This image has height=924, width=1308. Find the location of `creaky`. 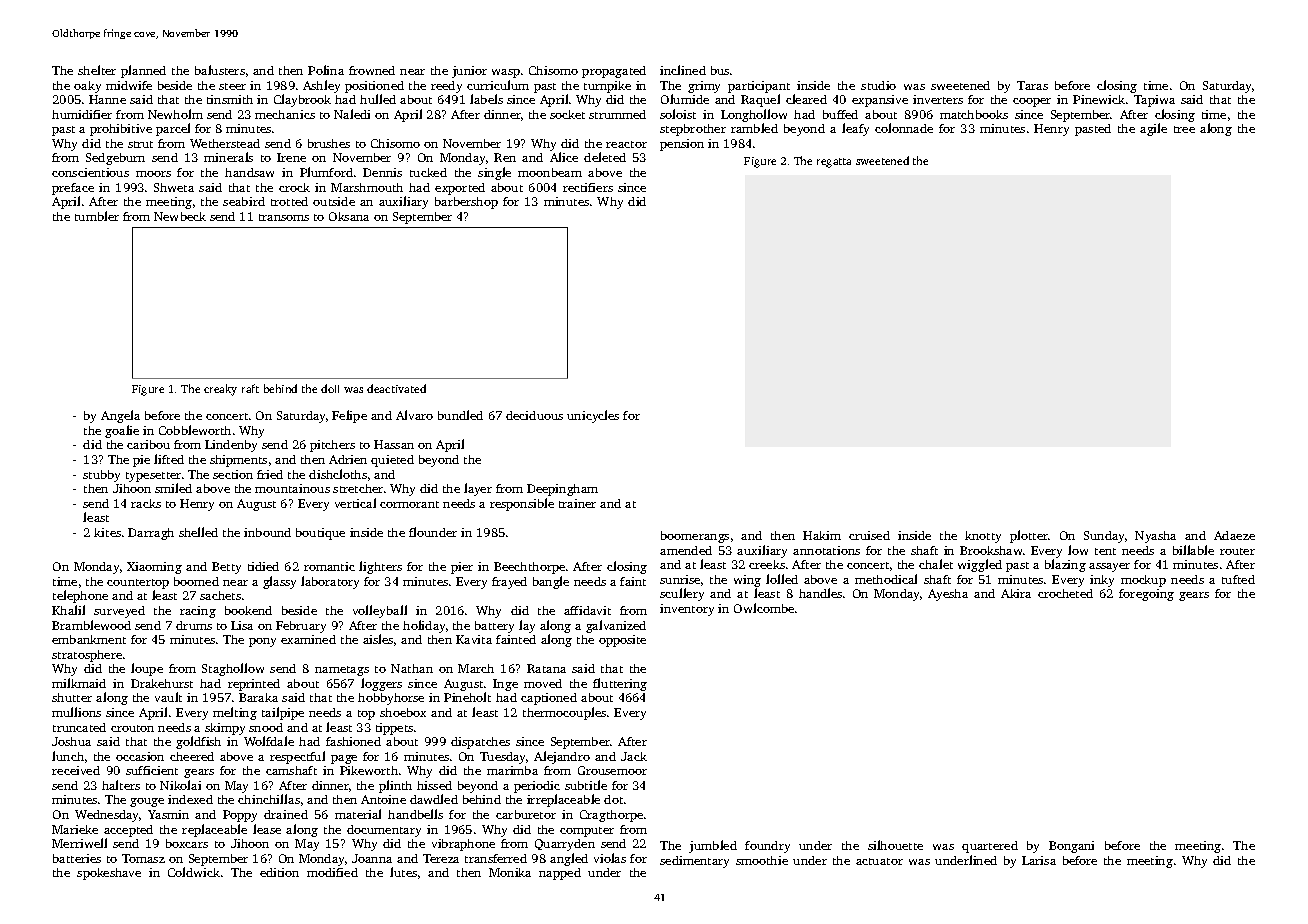

creaky is located at coordinates (220, 390).
